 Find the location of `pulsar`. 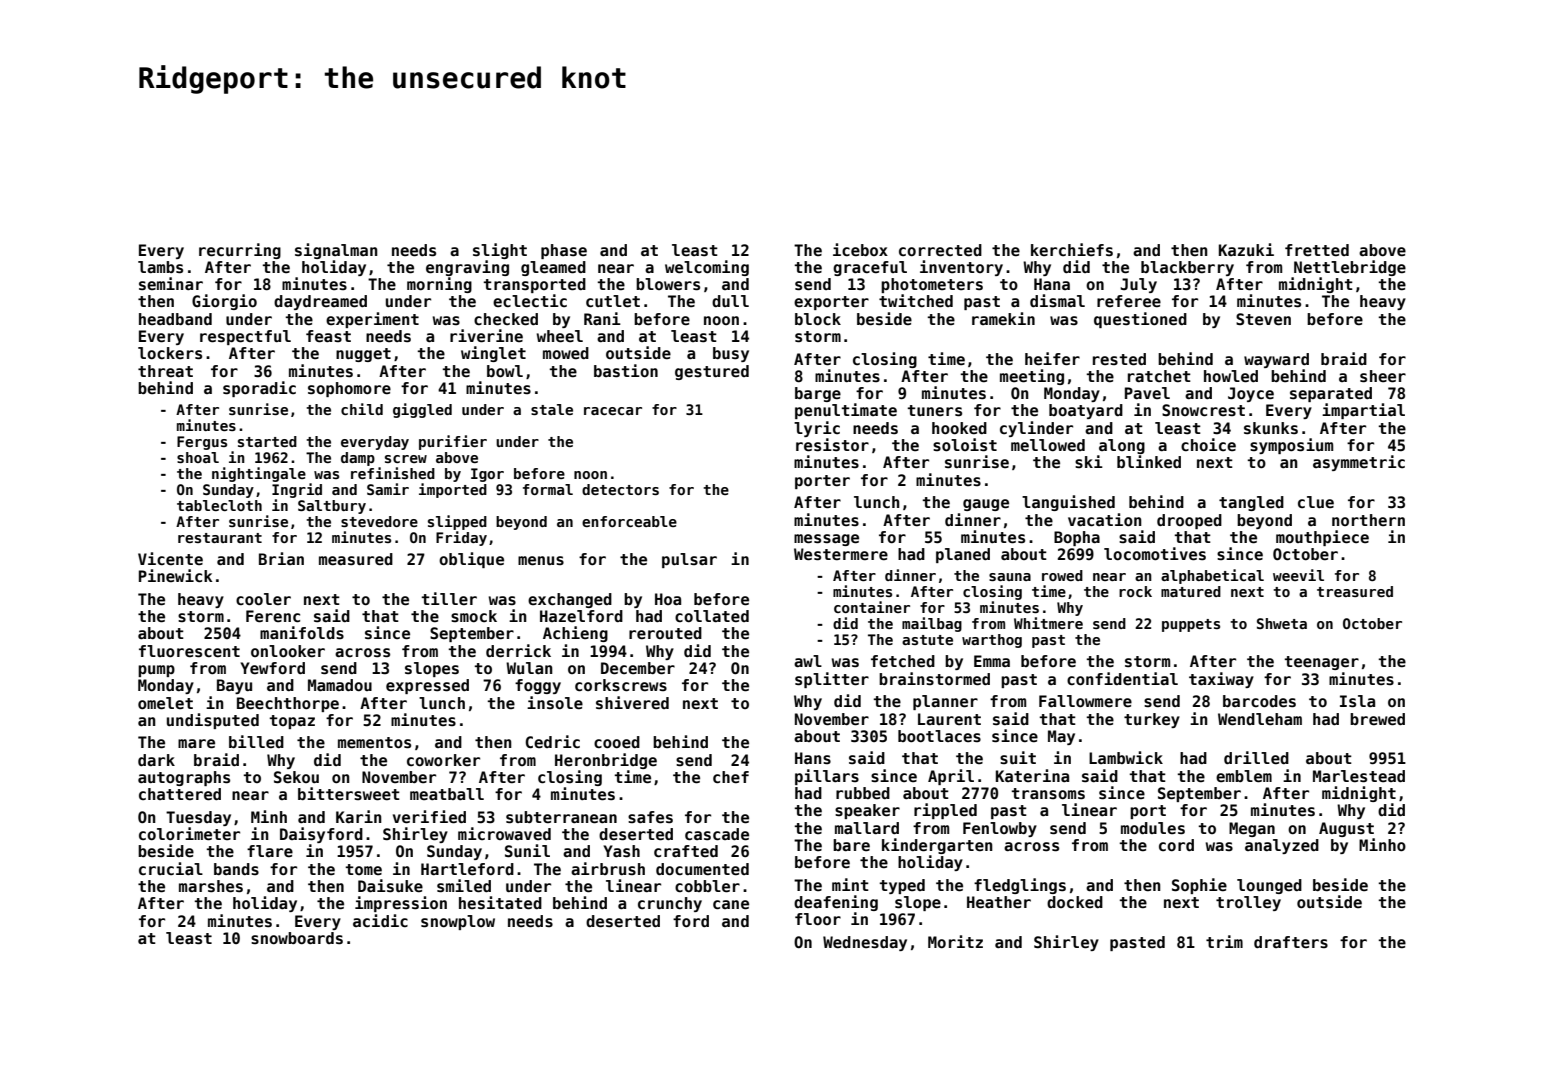

pulsar is located at coordinates (689, 560).
